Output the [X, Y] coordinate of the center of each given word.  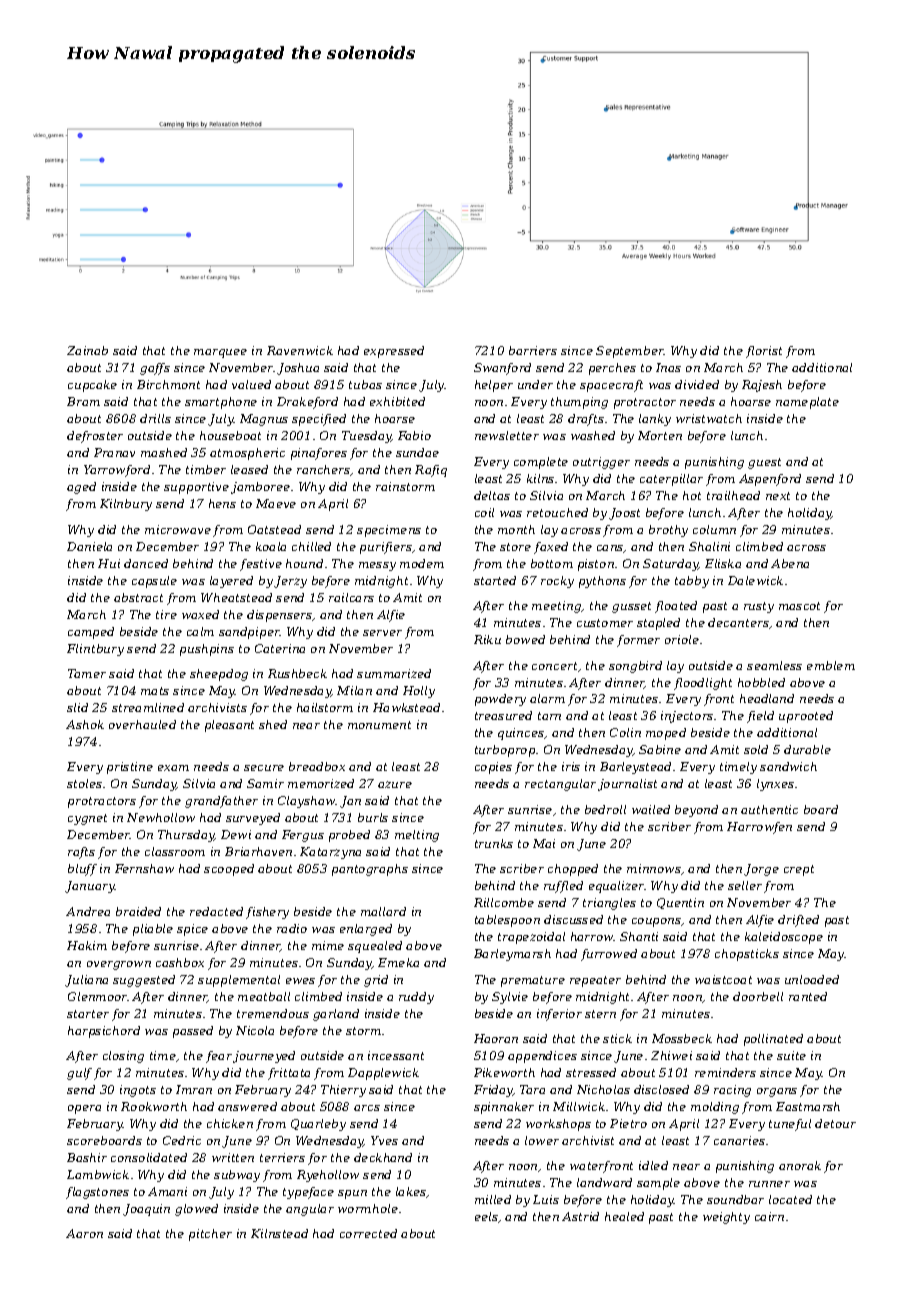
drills [155, 418]
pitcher [210, 1235]
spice [192, 930]
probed [349, 836]
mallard [383, 911]
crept [799, 870]
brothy [668, 531]
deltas [492, 495]
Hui [109, 563]
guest [764, 463]
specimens [389, 531]
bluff [82, 870]
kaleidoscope [784, 938]
